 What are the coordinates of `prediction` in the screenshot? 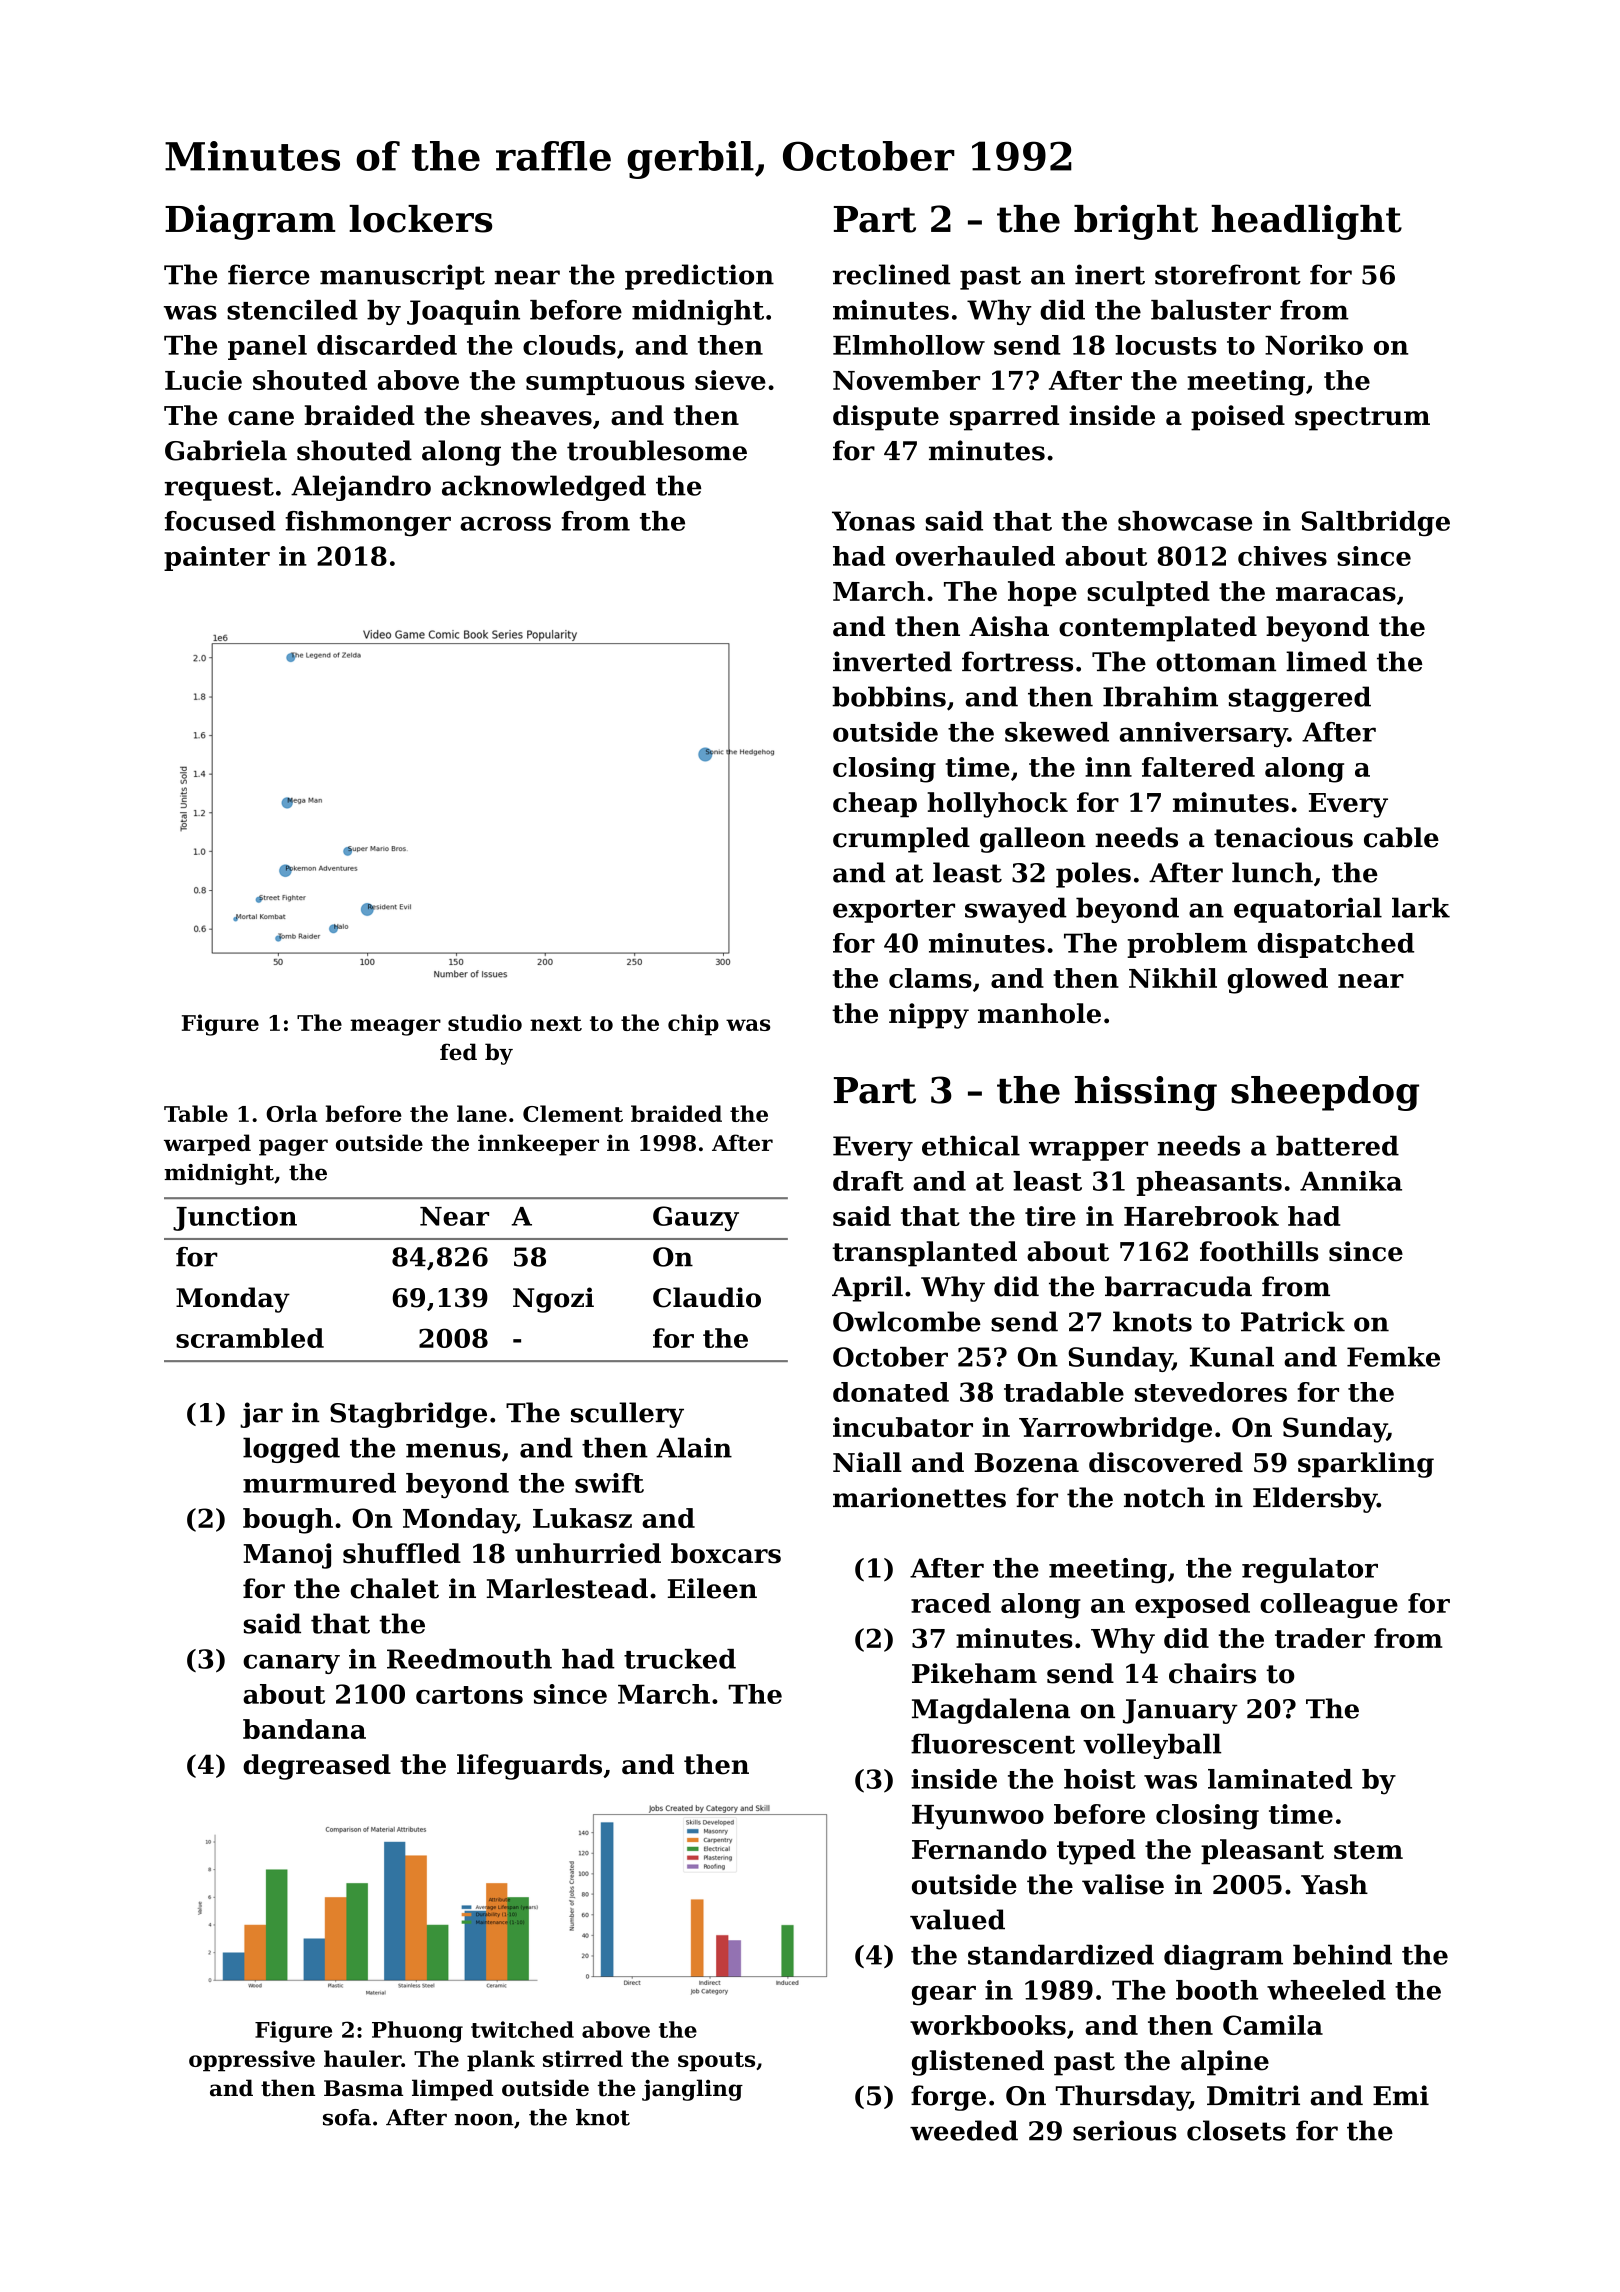 It's located at (699, 277).
